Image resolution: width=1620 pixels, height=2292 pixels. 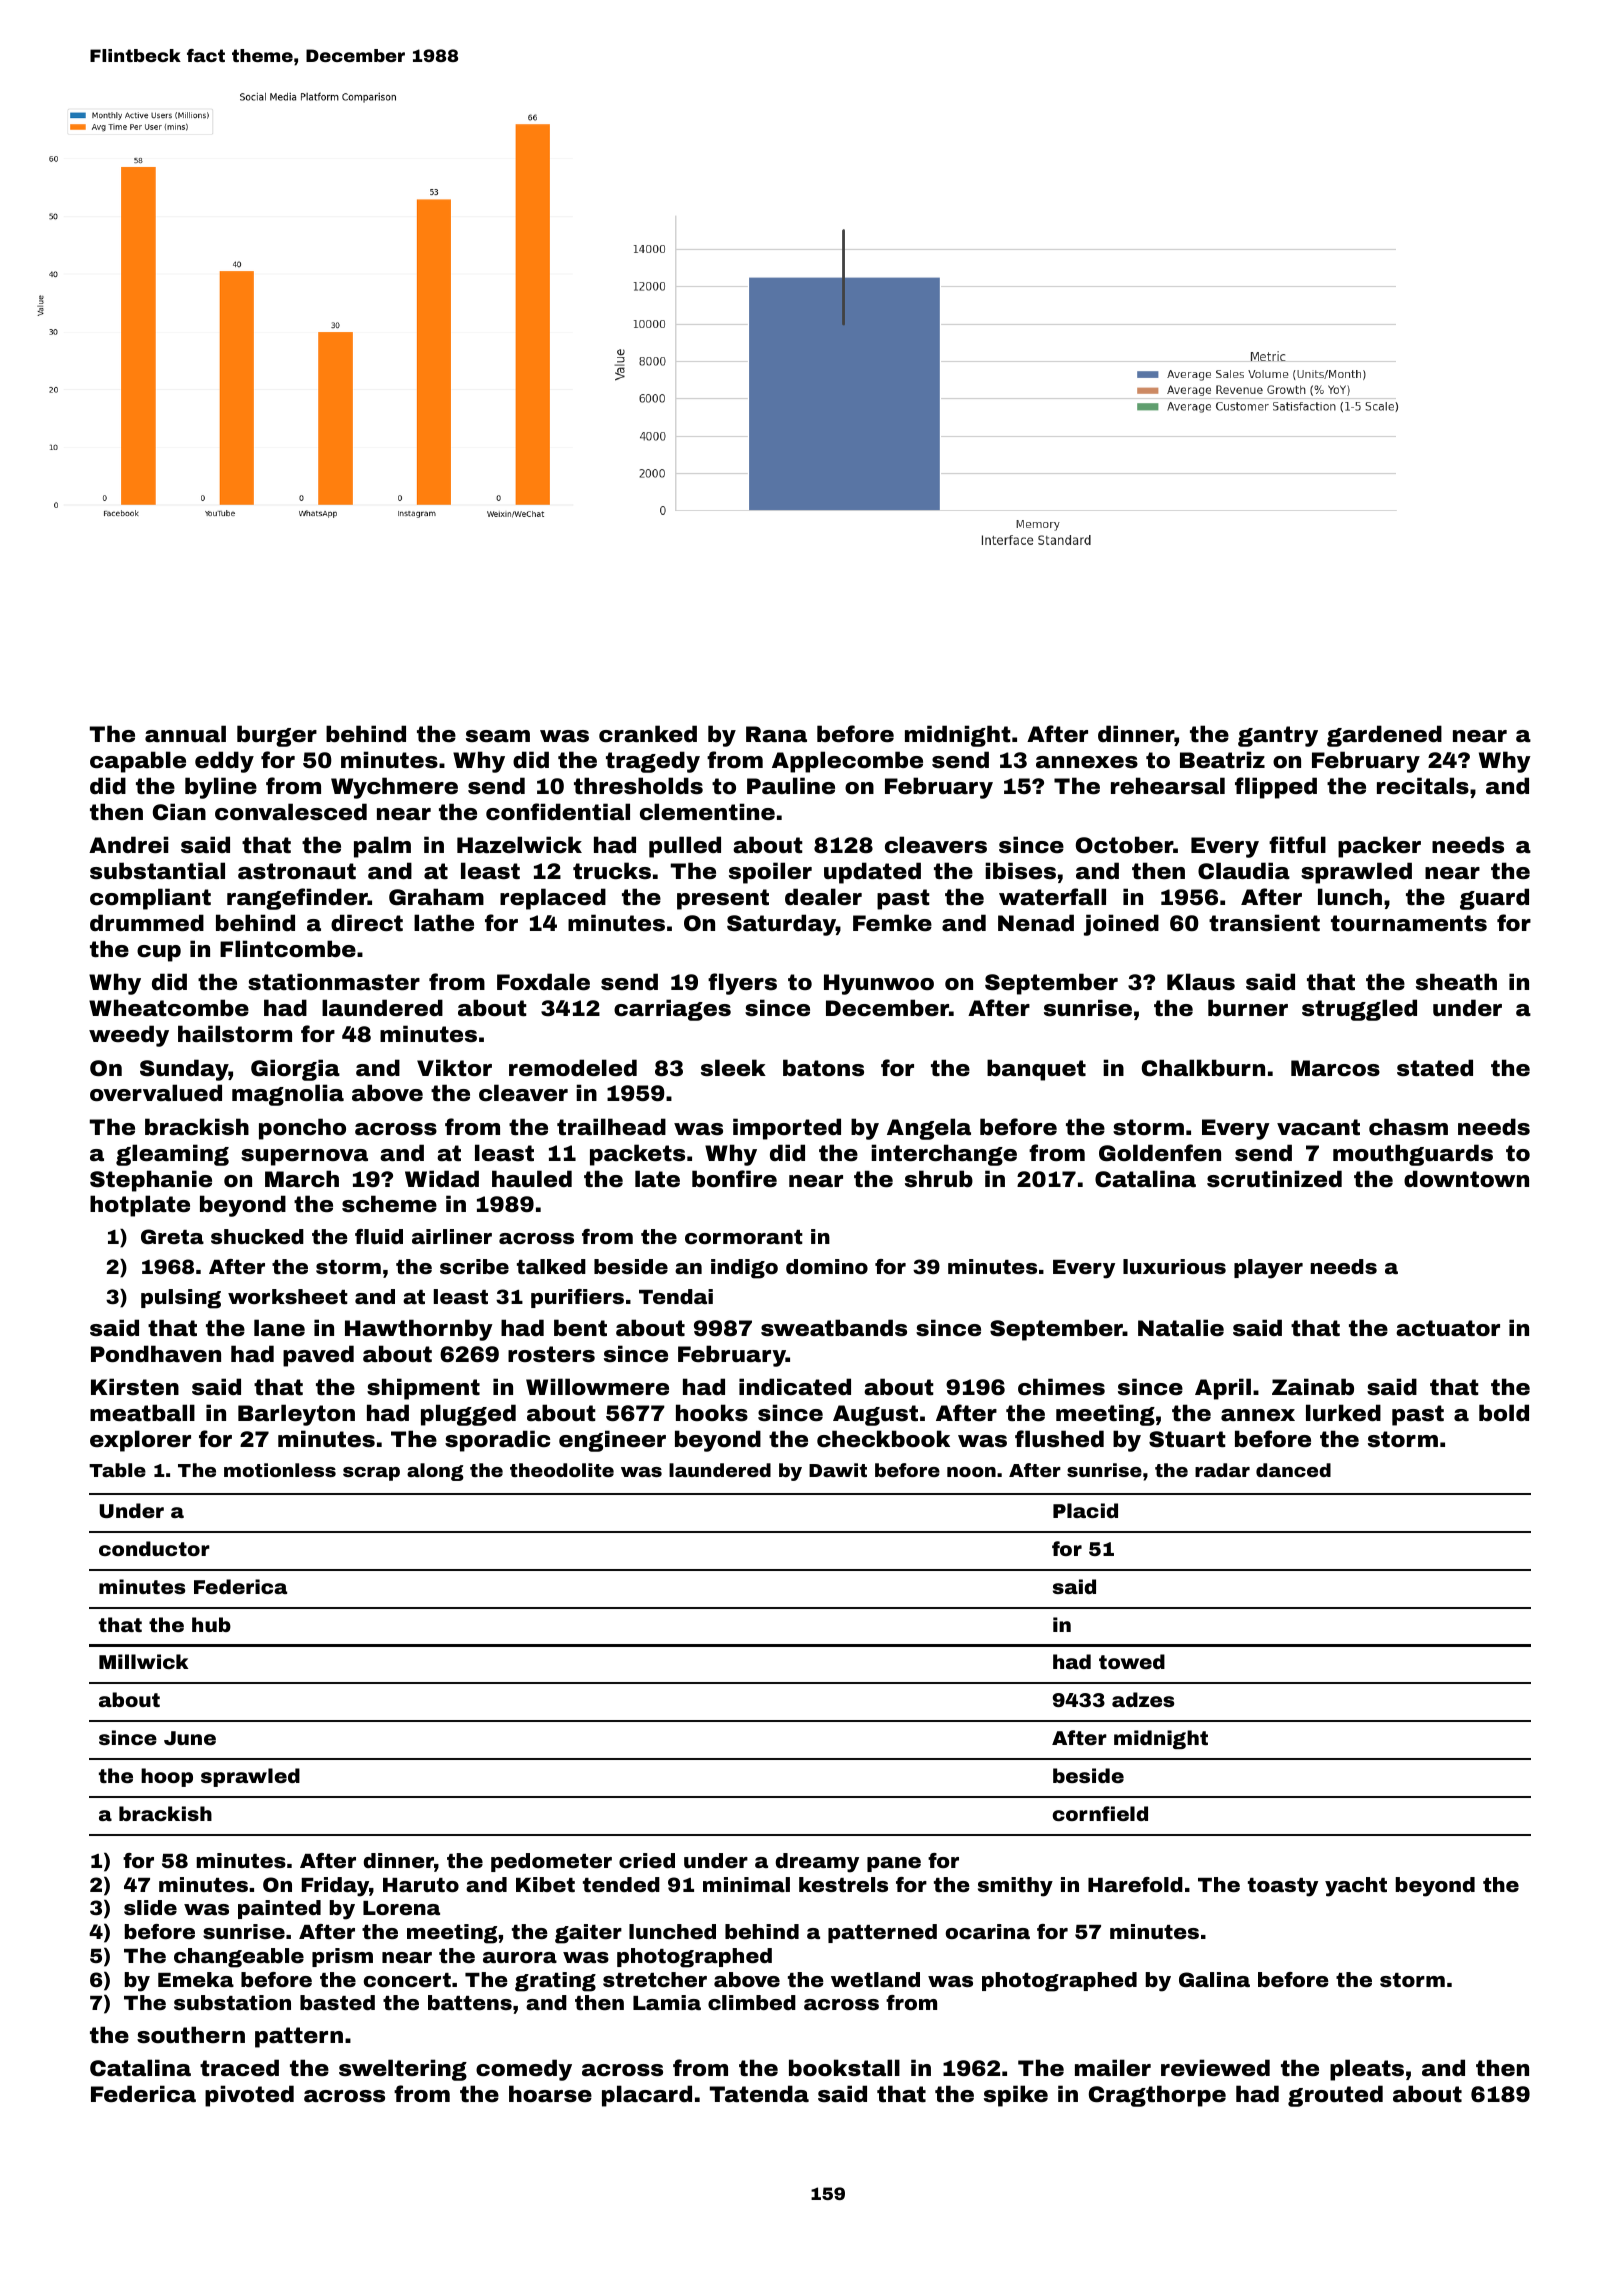 I want to click on gardened, so click(x=1384, y=736).
